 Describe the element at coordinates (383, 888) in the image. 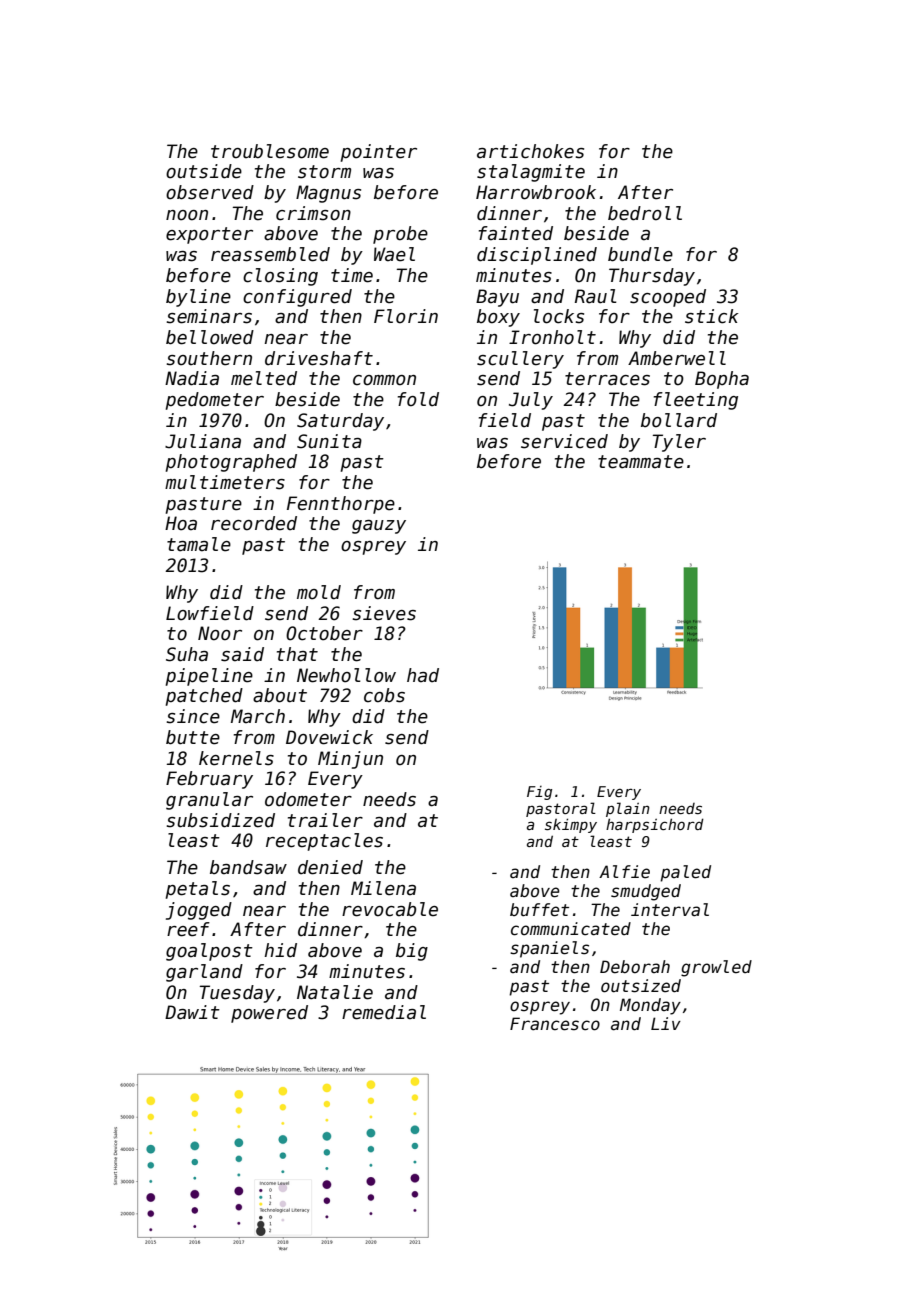

I see `Milena` at that location.
